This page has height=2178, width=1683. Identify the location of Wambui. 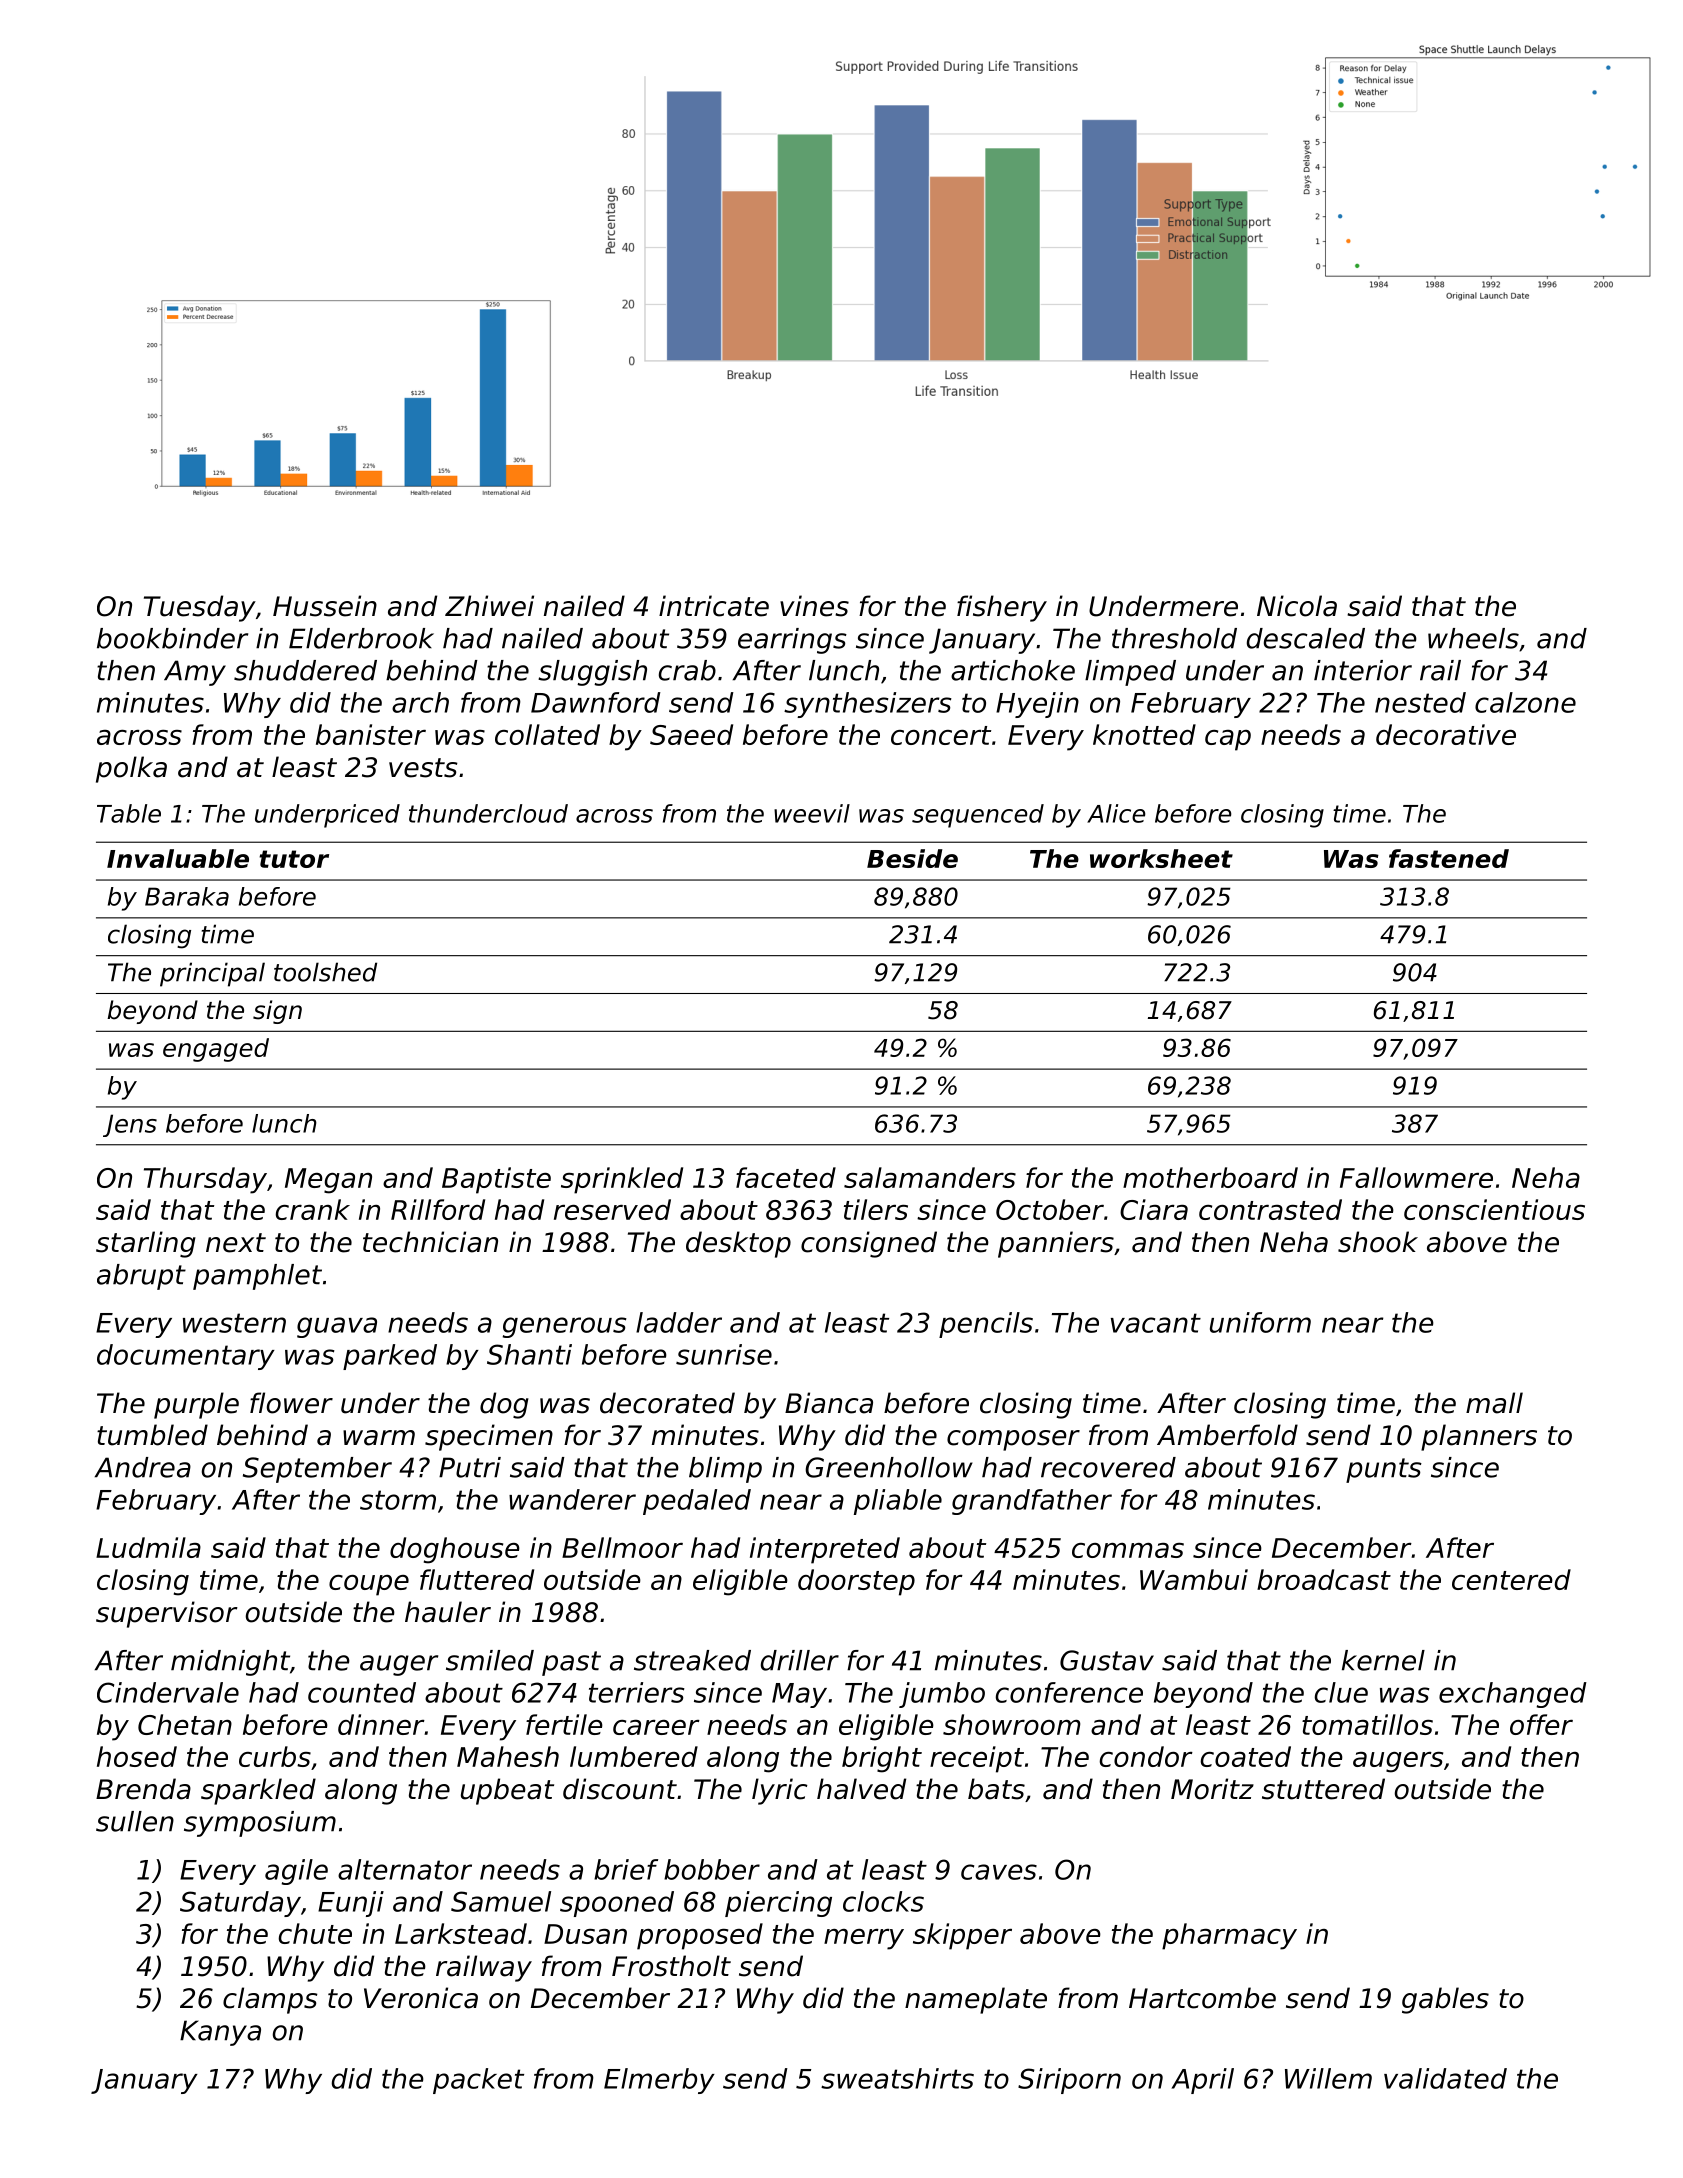
(1194, 1579).
